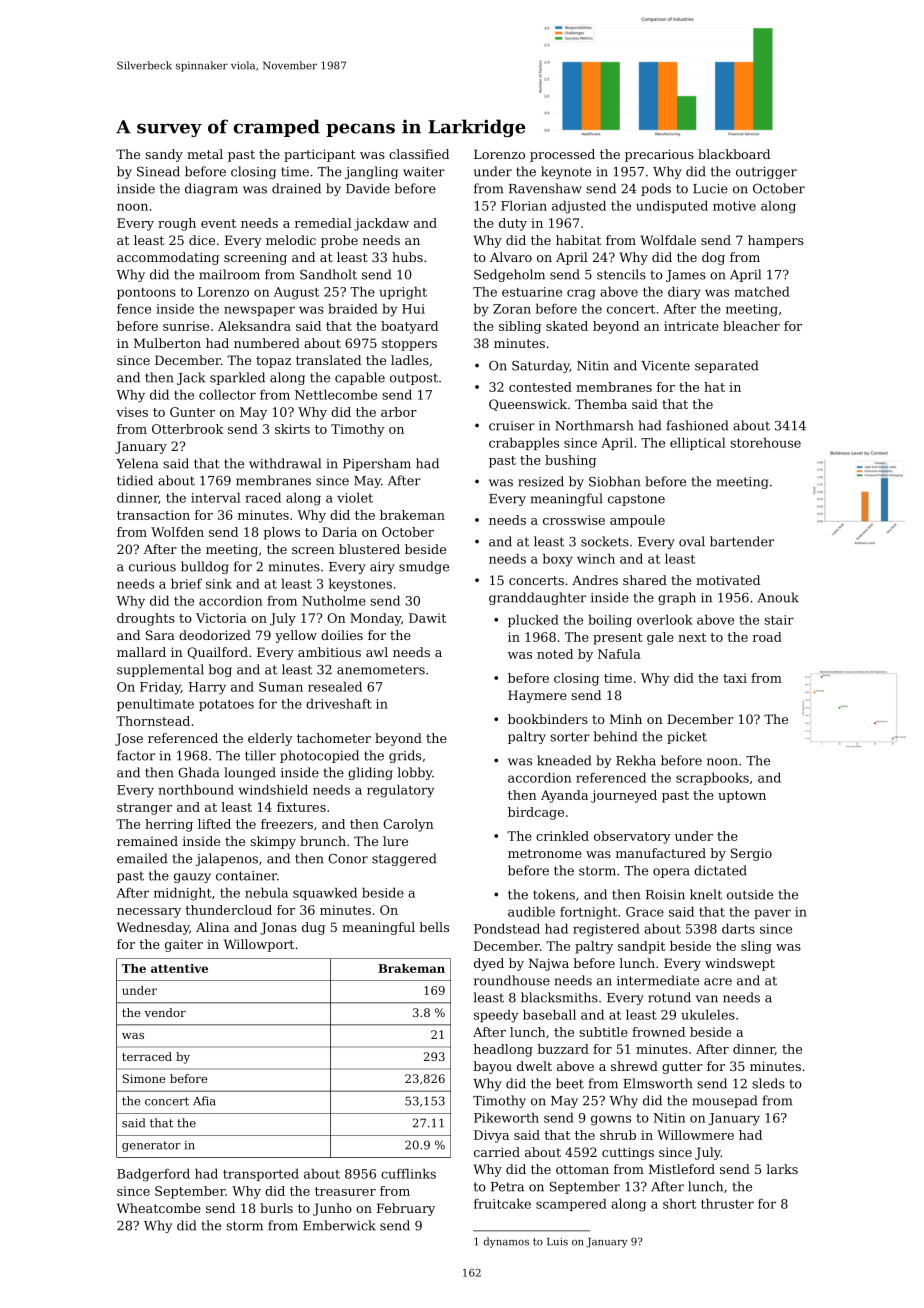 The image size is (924, 1308). I want to click on paver, so click(772, 914).
